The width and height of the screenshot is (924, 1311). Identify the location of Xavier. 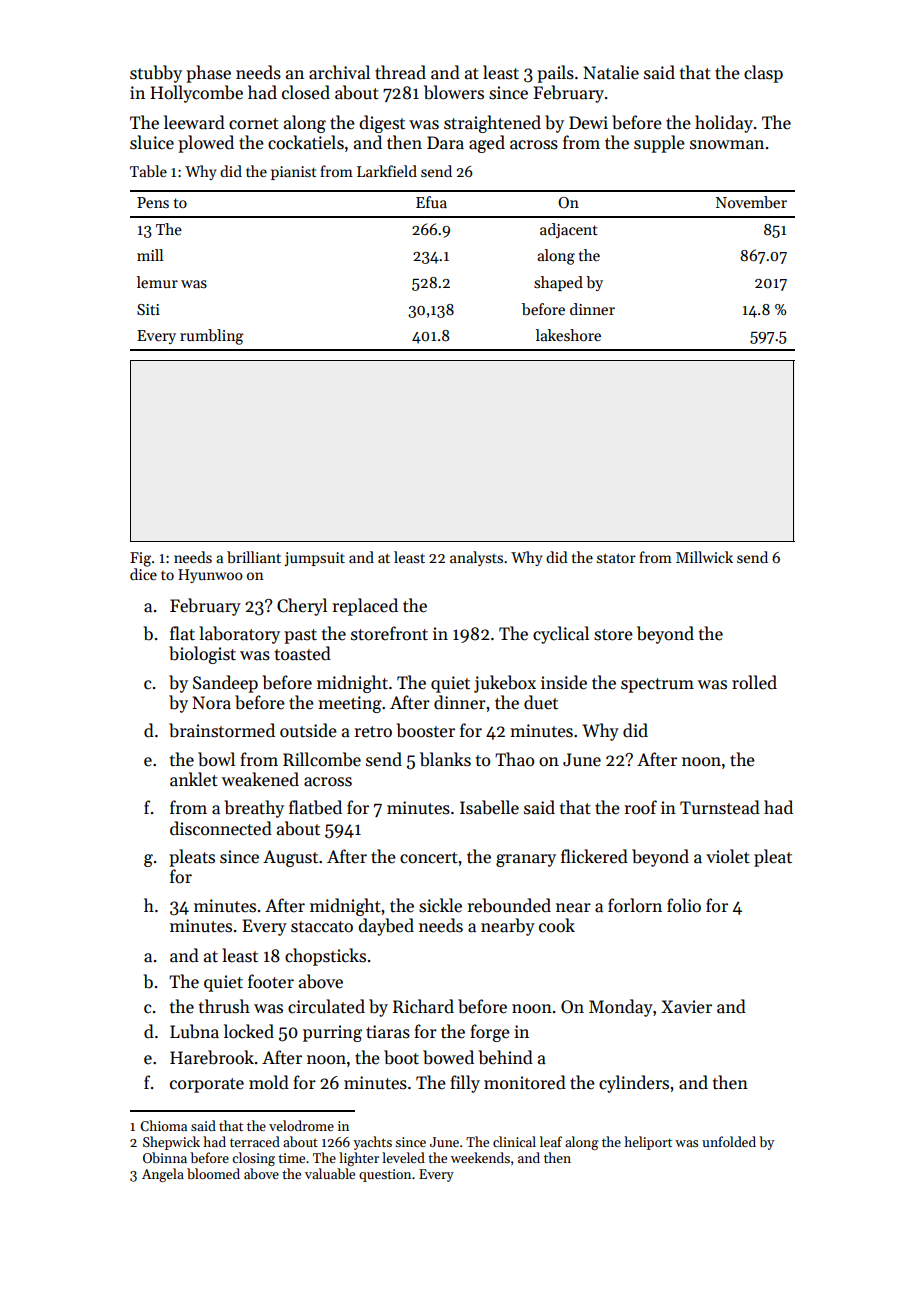
(686, 1007).
